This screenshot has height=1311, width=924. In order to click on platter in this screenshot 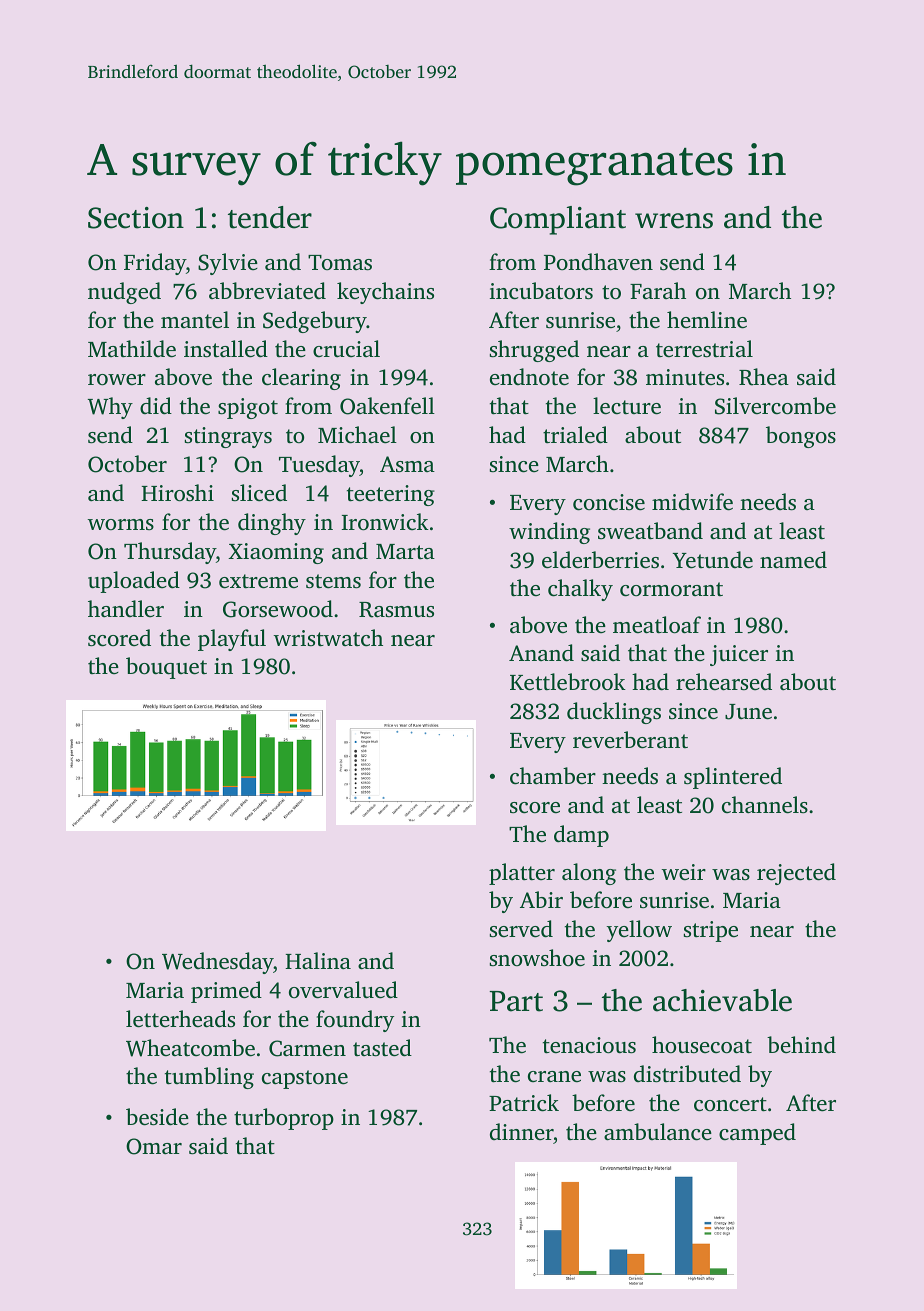, I will do `click(522, 874)`.
